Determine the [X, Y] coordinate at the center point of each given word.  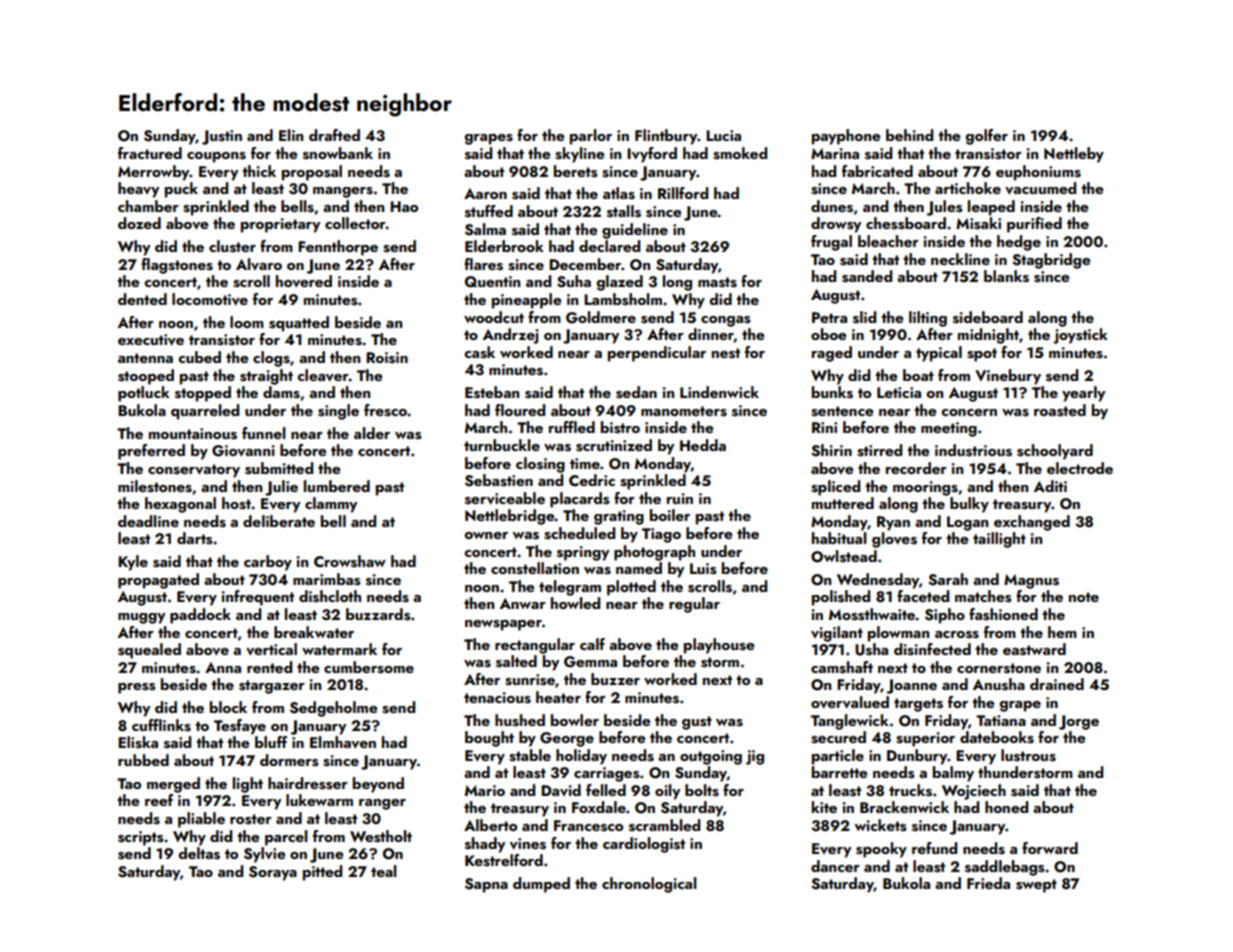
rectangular [535, 646]
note [1084, 597]
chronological [649, 885]
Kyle [133, 563]
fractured [150, 153]
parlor [591, 137]
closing [540, 465]
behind [909, 135]
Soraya [273, 873]
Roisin [387, 358]
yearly [1083, 394]
